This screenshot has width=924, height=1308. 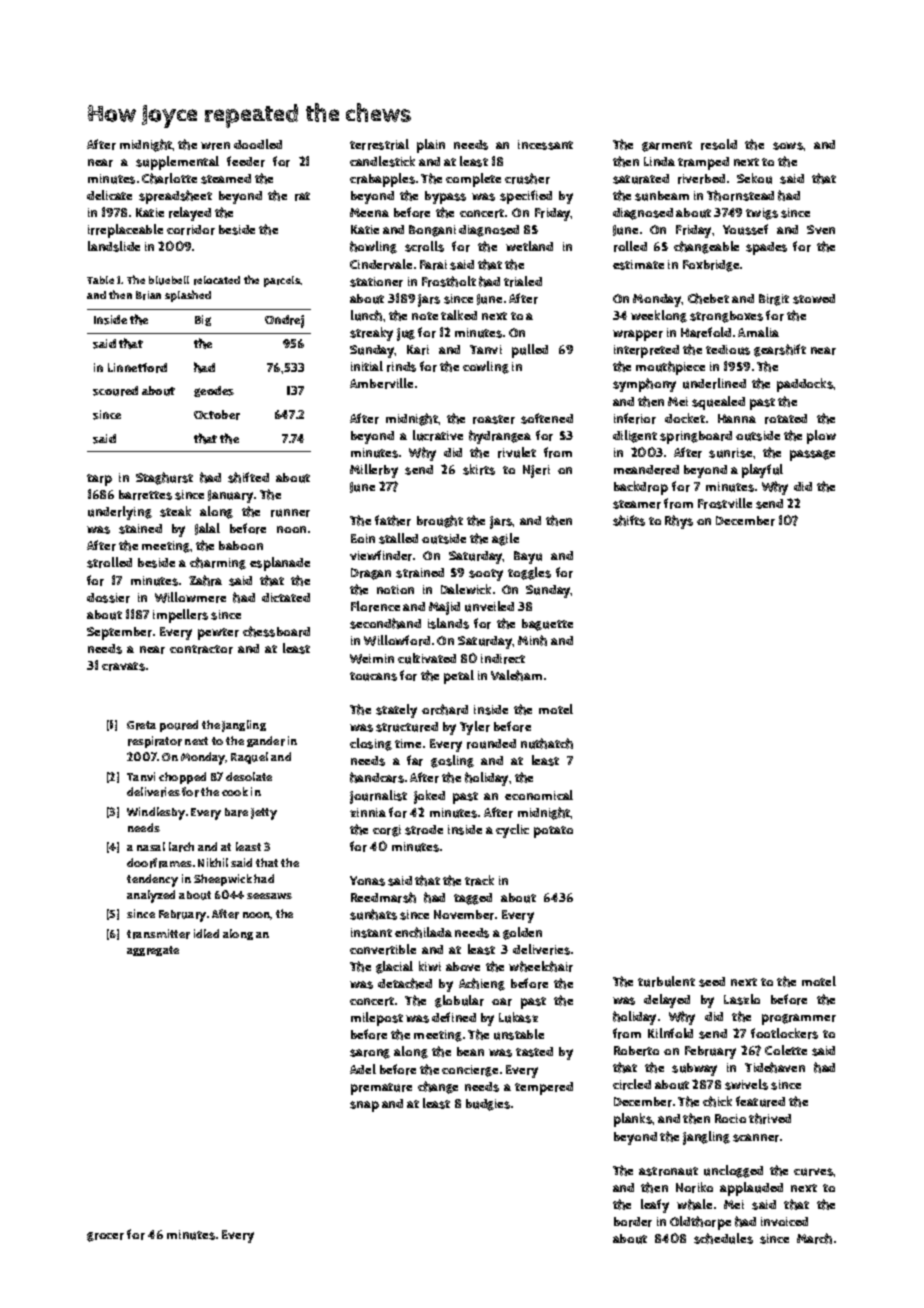 I want to click on Lukasz, so click(x=518, y=1017).
